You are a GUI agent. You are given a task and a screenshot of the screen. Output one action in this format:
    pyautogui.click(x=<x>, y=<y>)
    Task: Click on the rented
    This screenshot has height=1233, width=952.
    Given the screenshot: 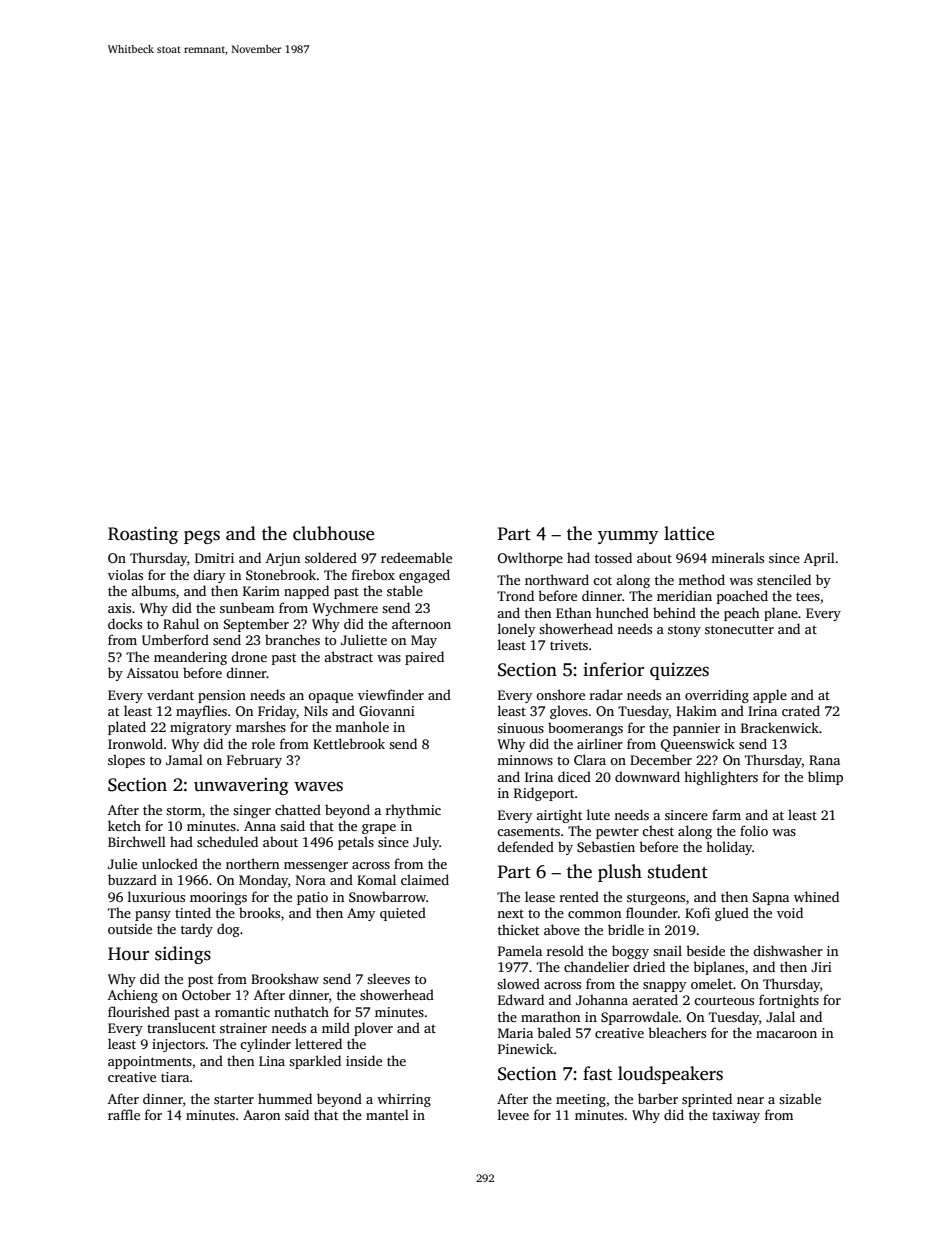 What is the action you would take?
    pyautogui.click(x=579, y=896)
